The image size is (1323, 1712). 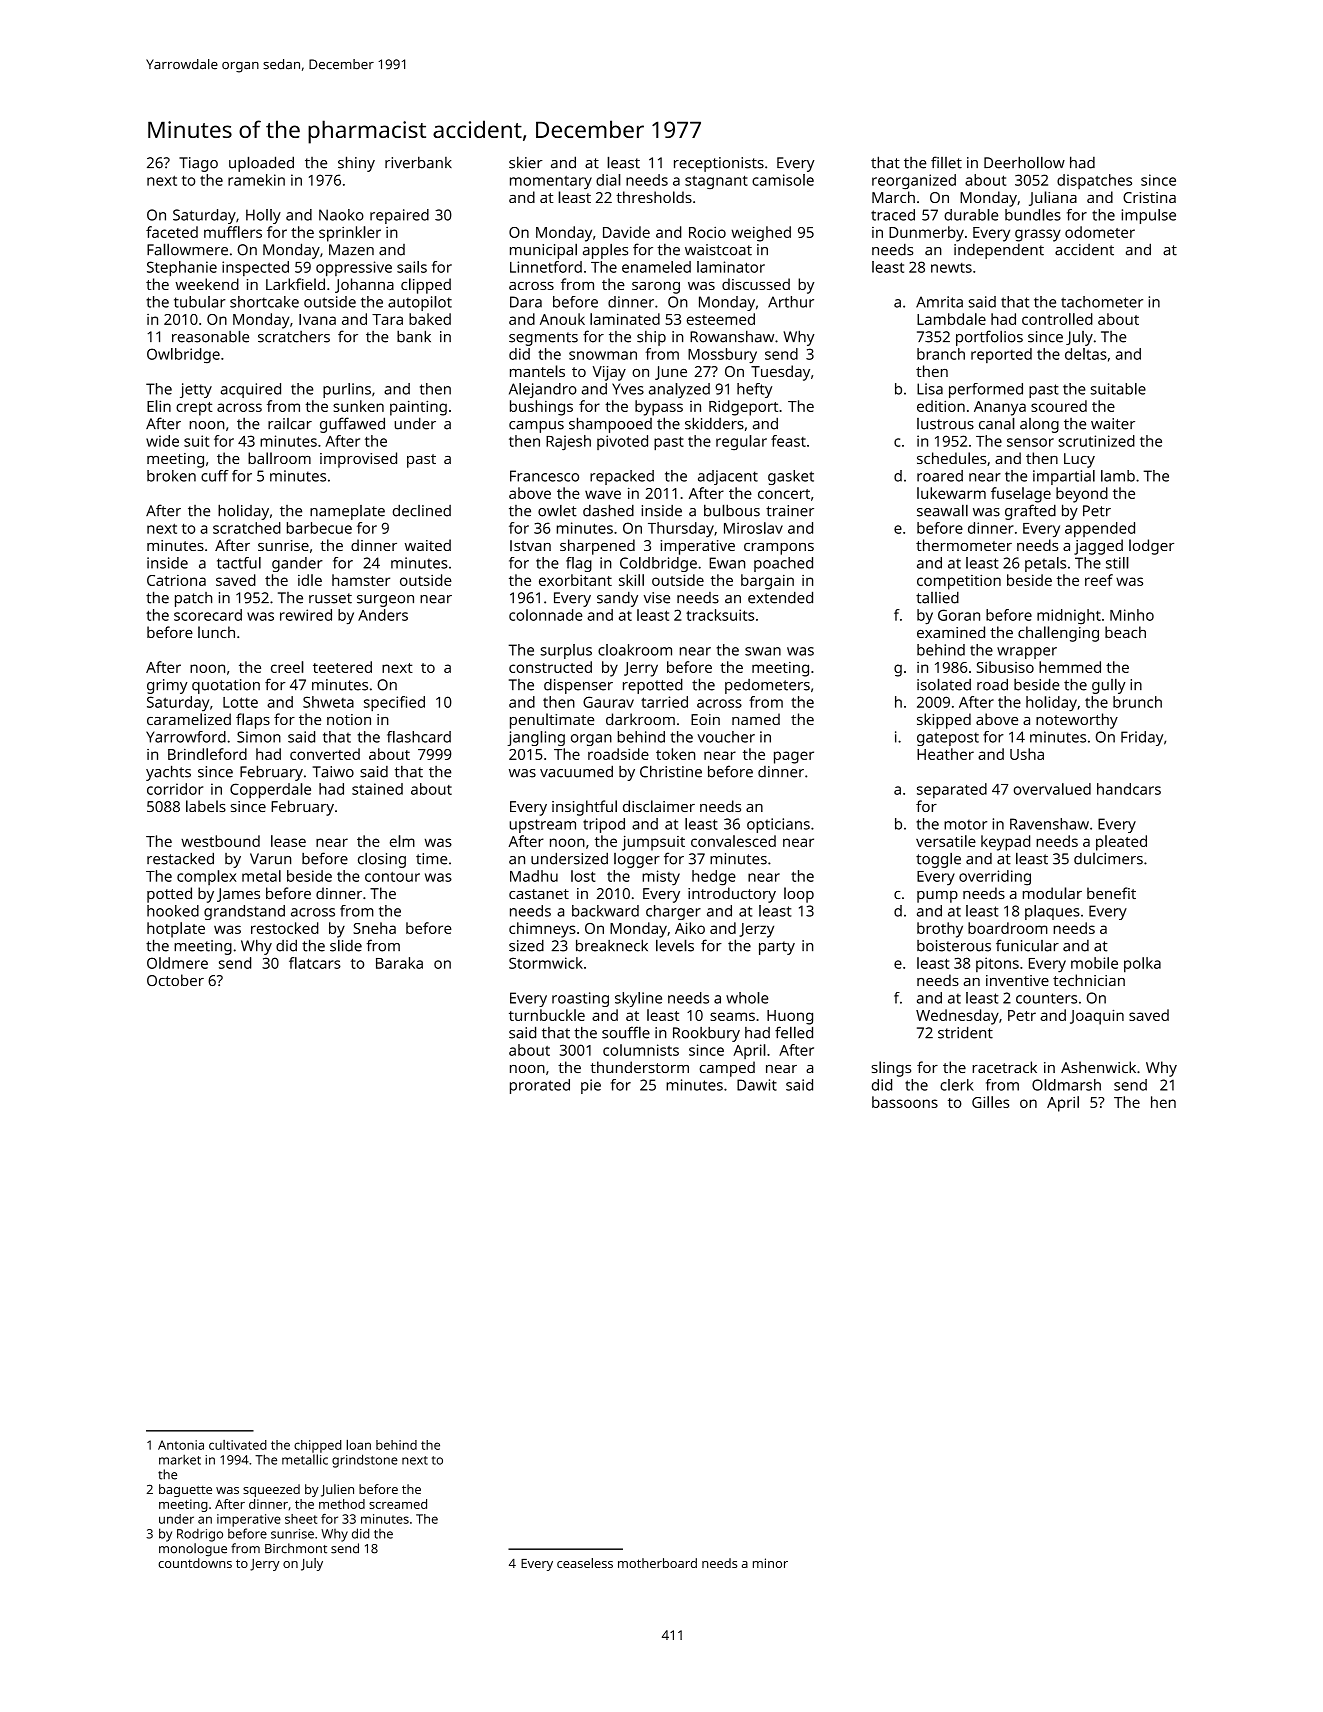 I want to click on shiny, so click(x=356, y=164).
